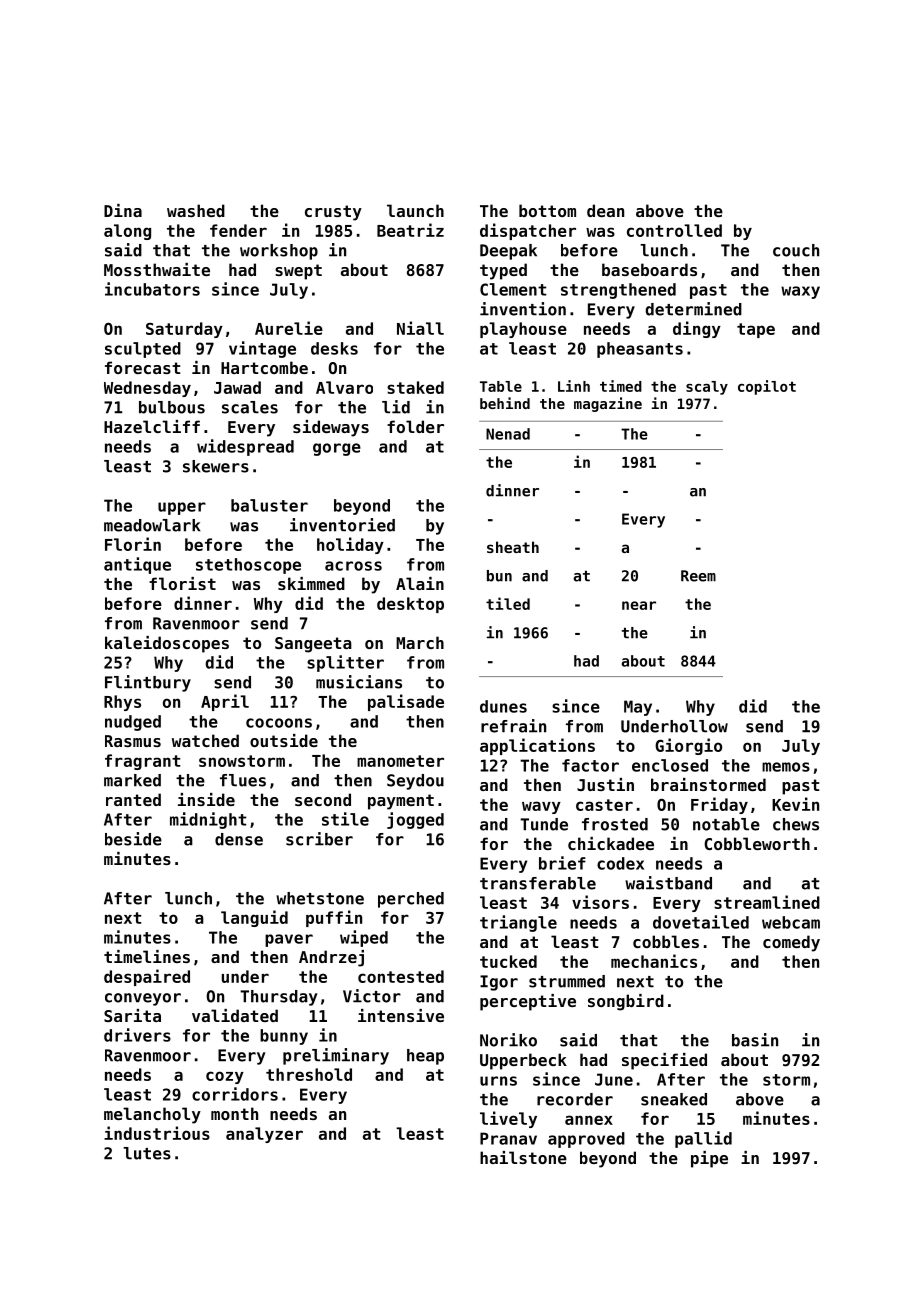 The height and width of the screenshot is (1314, 924). I want to click on melancholy, so click(152, 1115).
